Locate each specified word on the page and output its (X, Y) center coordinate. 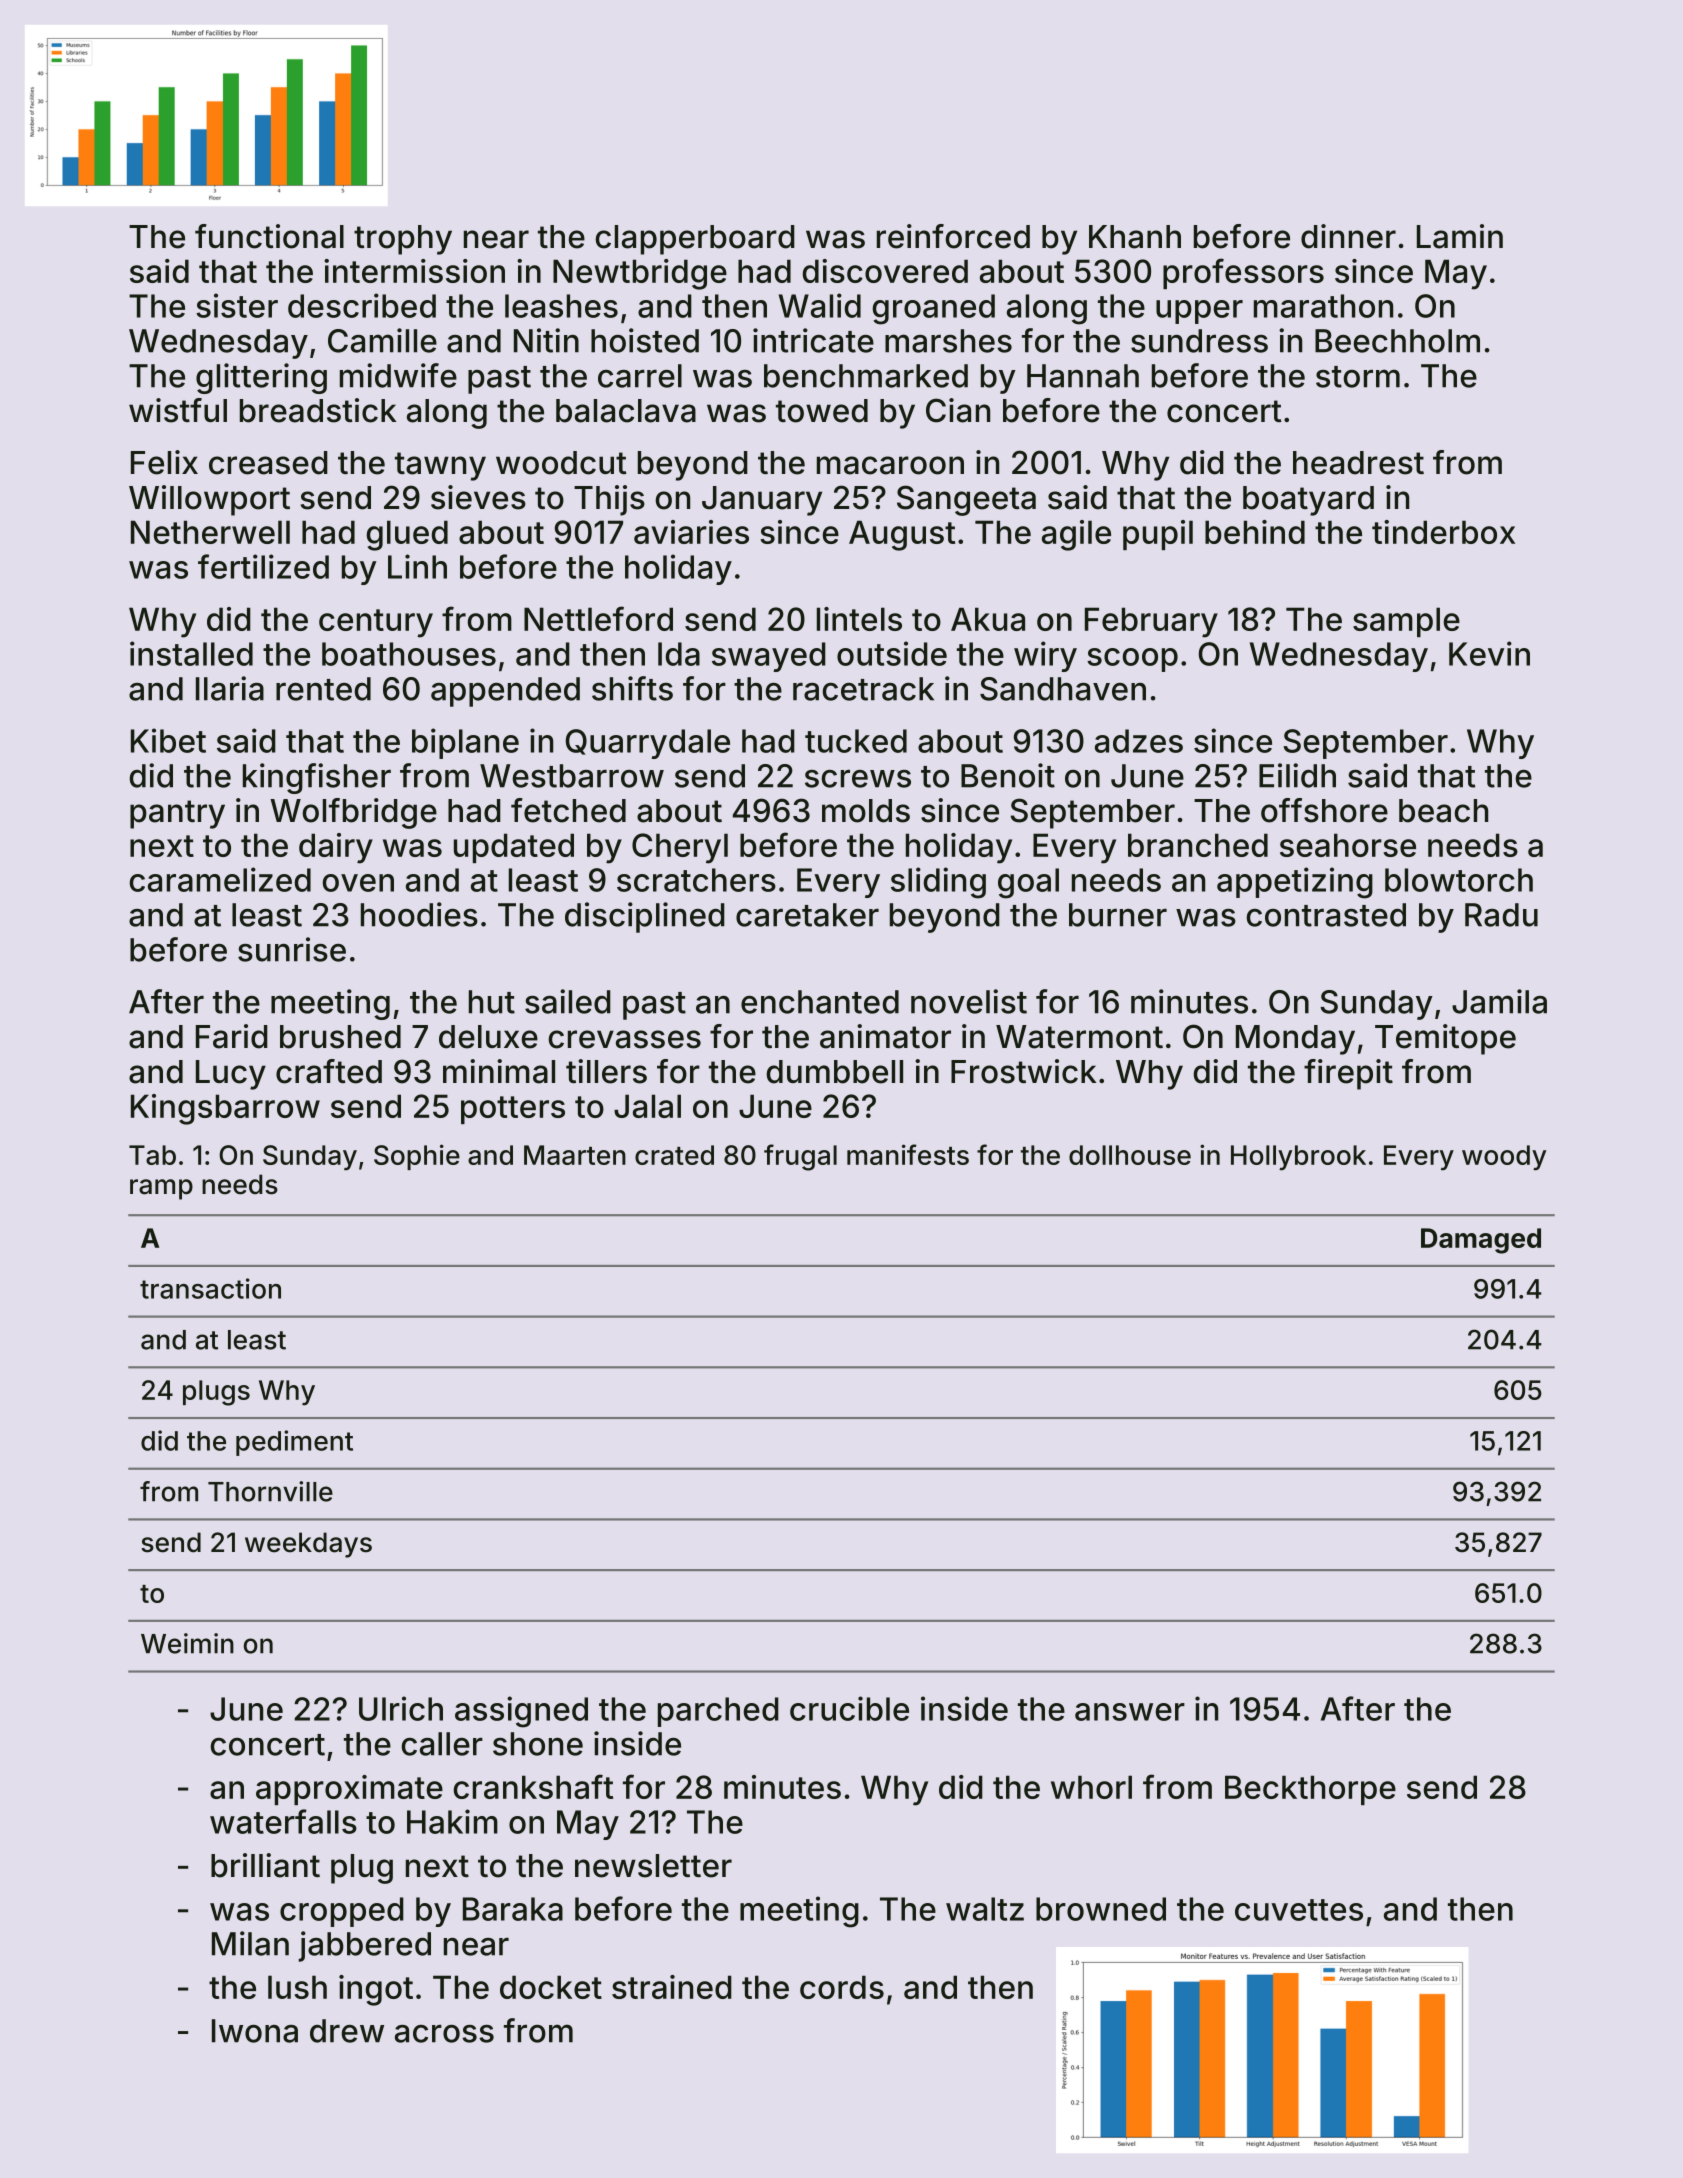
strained (672, 1987)
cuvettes (1299, 1910)
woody (1504, 1158)
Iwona (255, 2031)
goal (1028, 883)
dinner (1348, 236)
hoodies (419, 914)
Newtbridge (640, 274)
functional (269, 236)
